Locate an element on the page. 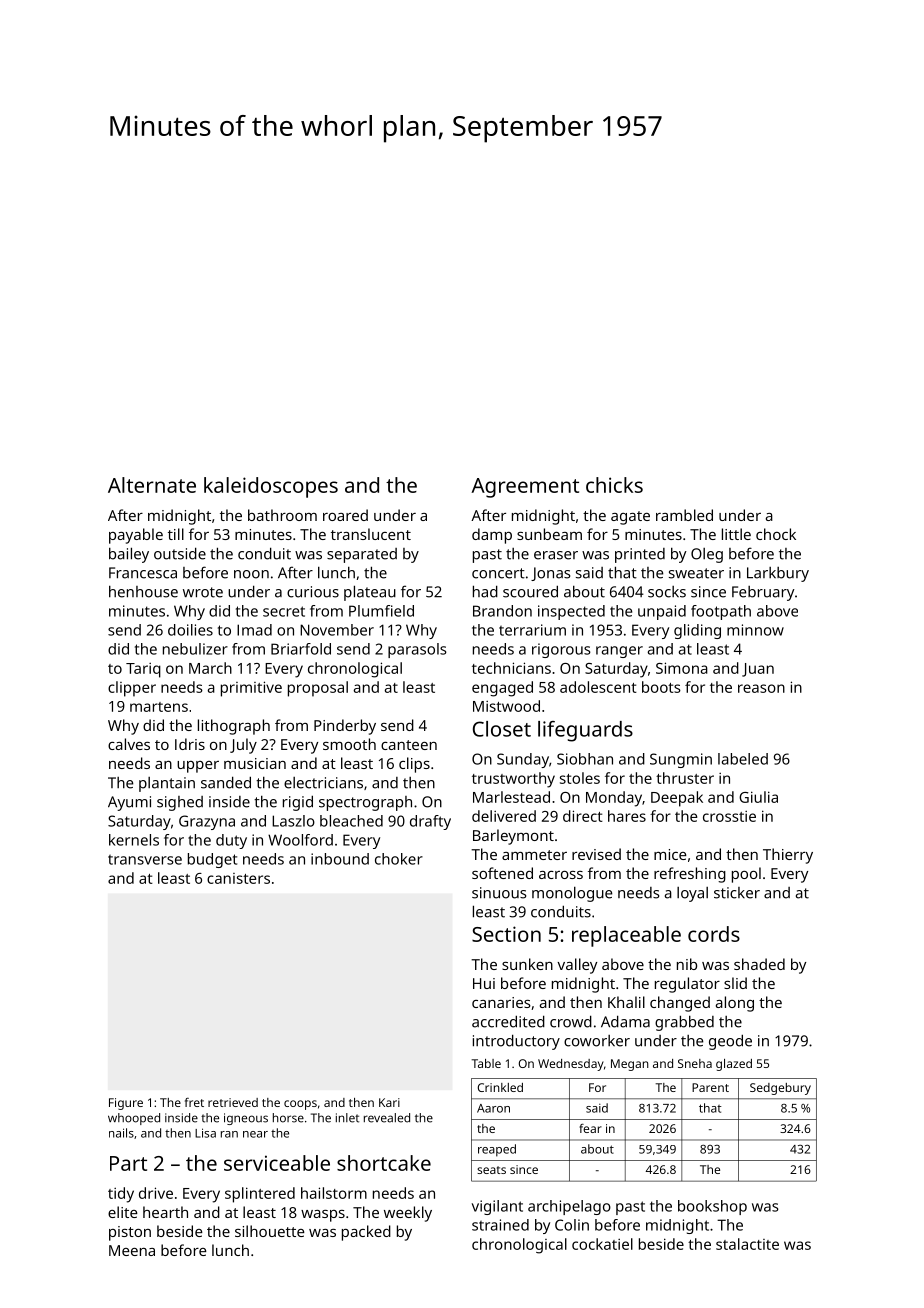 This document has width=924, height=1308. chicks is located at coordinates (614, 485).
